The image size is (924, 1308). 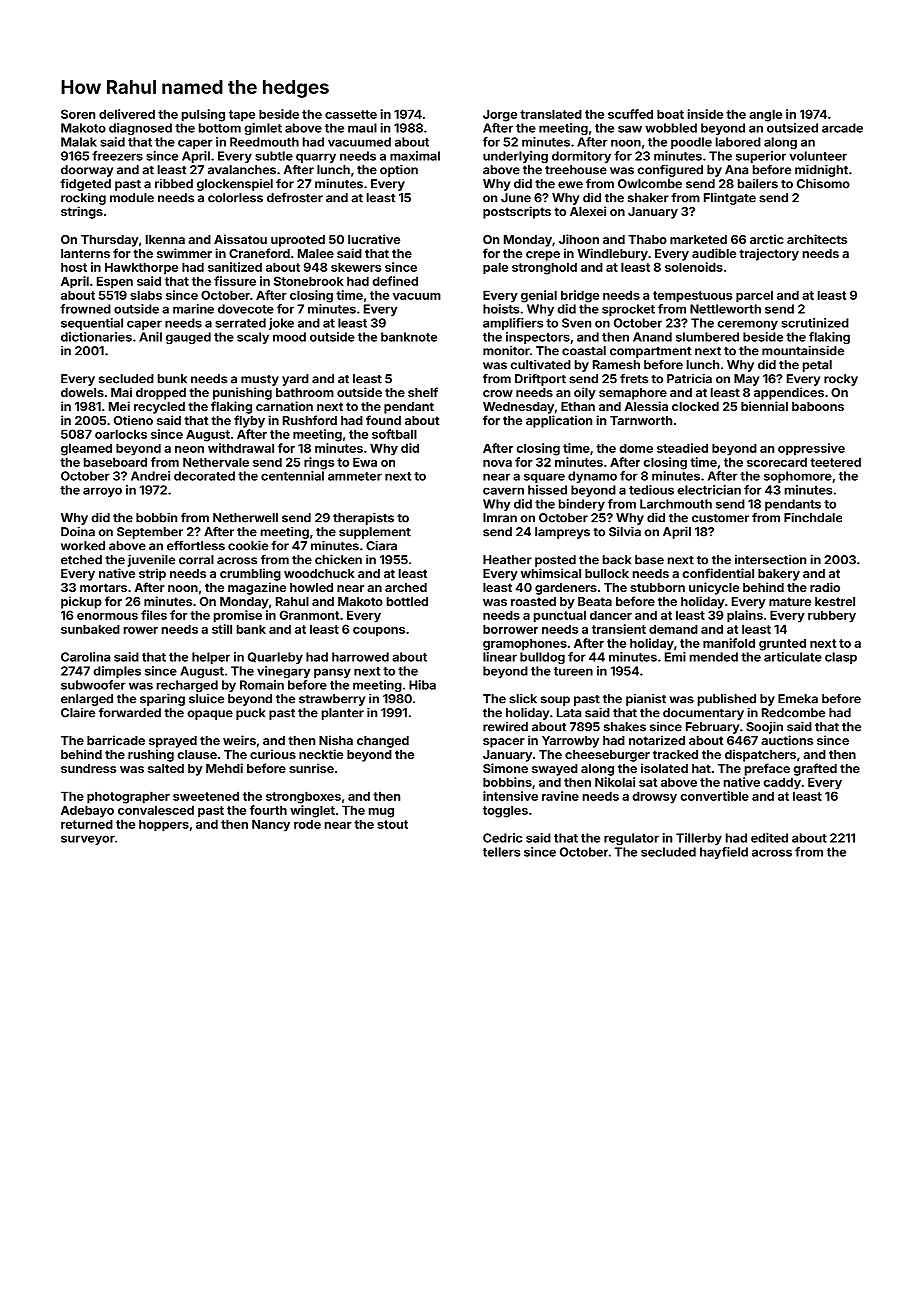 I want to click on rubbery, so click(x=832, y=616).
